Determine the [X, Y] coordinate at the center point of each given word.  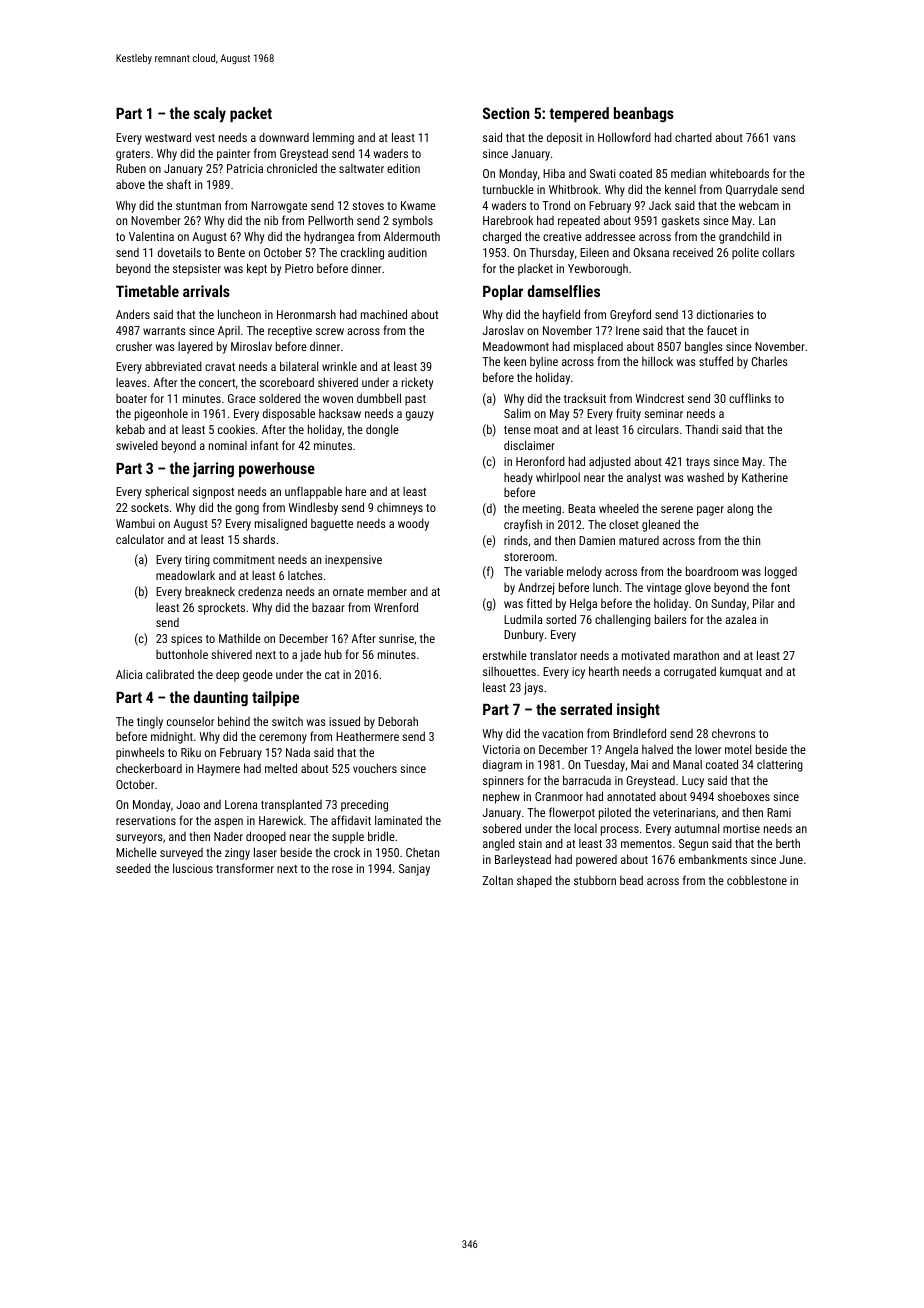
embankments [713, 859]
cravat [220, 367]
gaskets [681, 221]
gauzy [420, 416]
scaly [210, 115]
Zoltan [498, 880]
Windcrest [660, 398]
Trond [556, 205]
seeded [133, 868]
